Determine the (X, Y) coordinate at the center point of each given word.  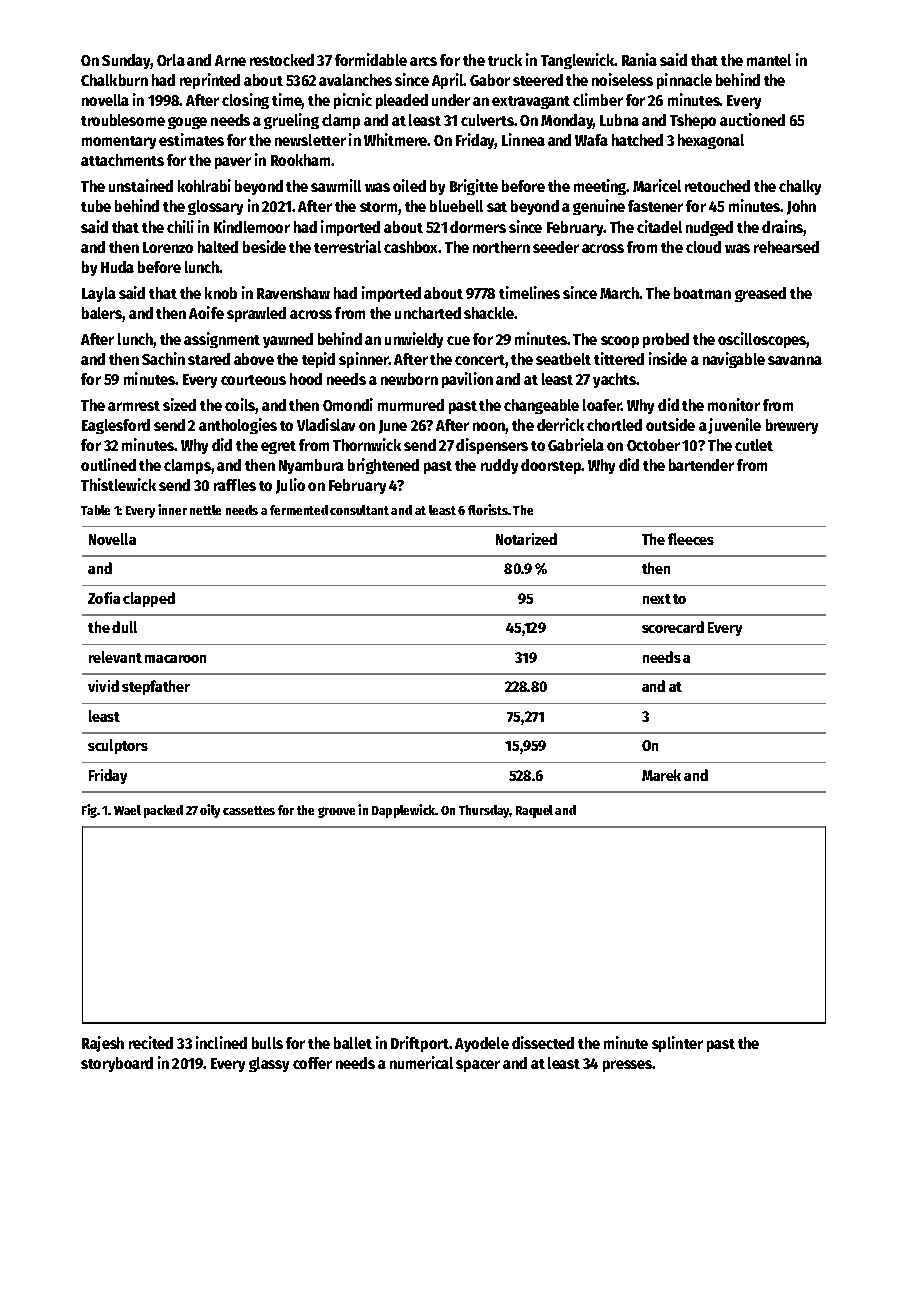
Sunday (126, 61)
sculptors (118, 746)
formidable (371, 59)
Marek (661, 775)
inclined (221, 1042)
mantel (769, 60)
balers (102, 314)
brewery (792, 426)
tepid (318, 360)
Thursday (484, 811)
